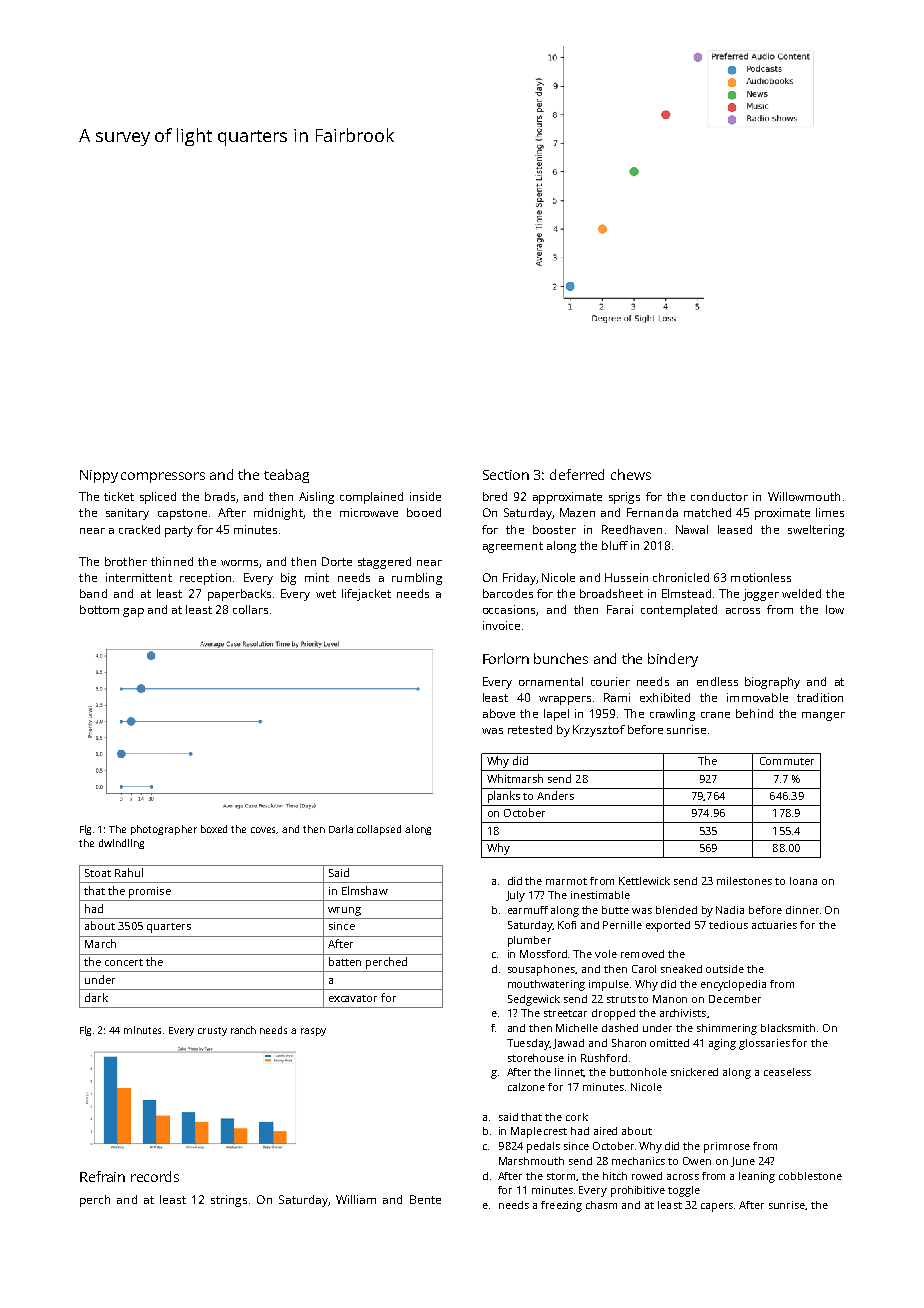 The image size is (924, 1308). Describe the element at coordinates (561, 1206) in the screenshot. I see `freezing` at that location.
